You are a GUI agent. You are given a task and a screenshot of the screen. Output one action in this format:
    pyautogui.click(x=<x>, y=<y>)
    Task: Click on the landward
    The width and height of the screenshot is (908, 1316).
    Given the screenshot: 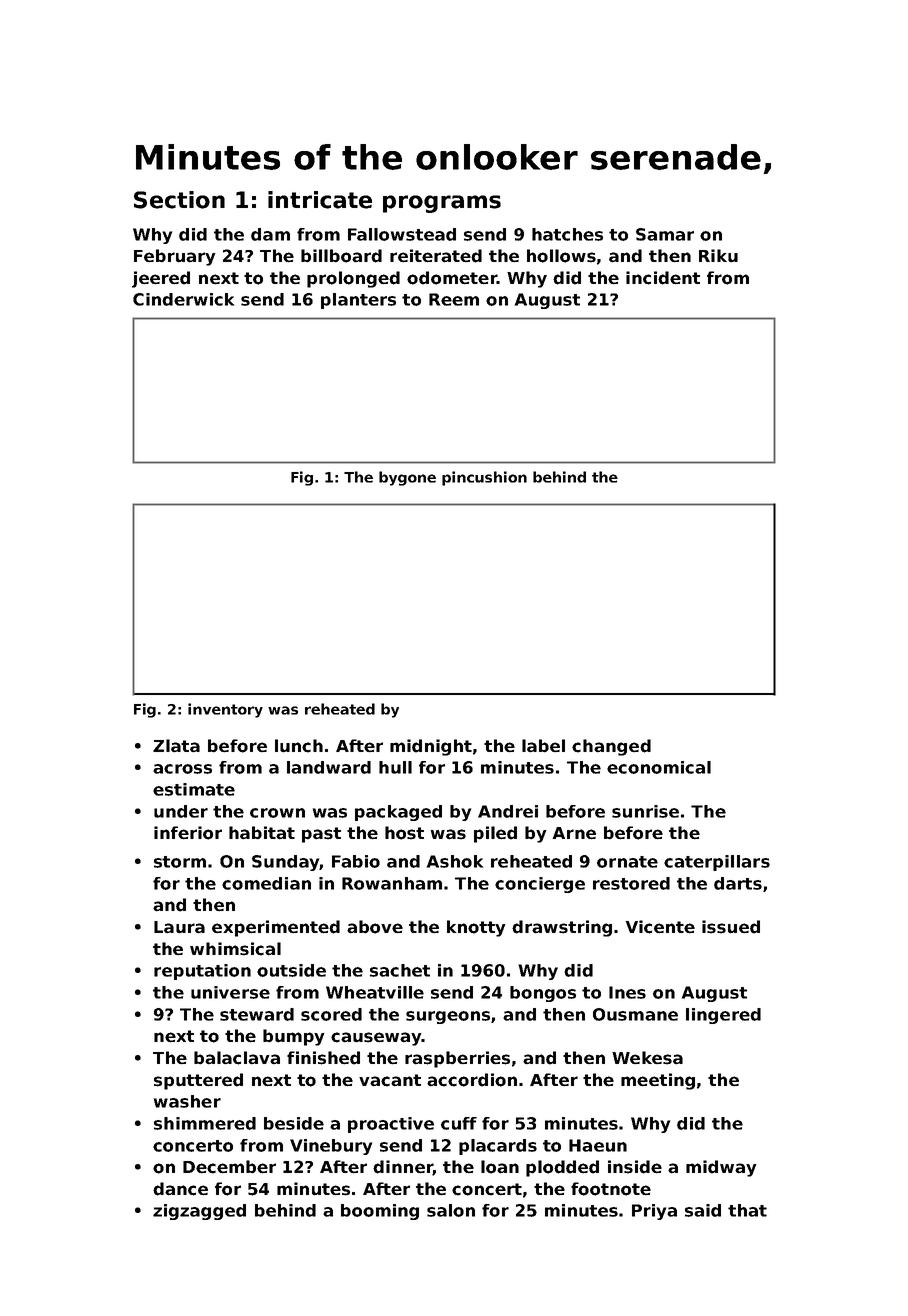 What is the action you would take?
    pyautogui.click(x=329, y=767)
